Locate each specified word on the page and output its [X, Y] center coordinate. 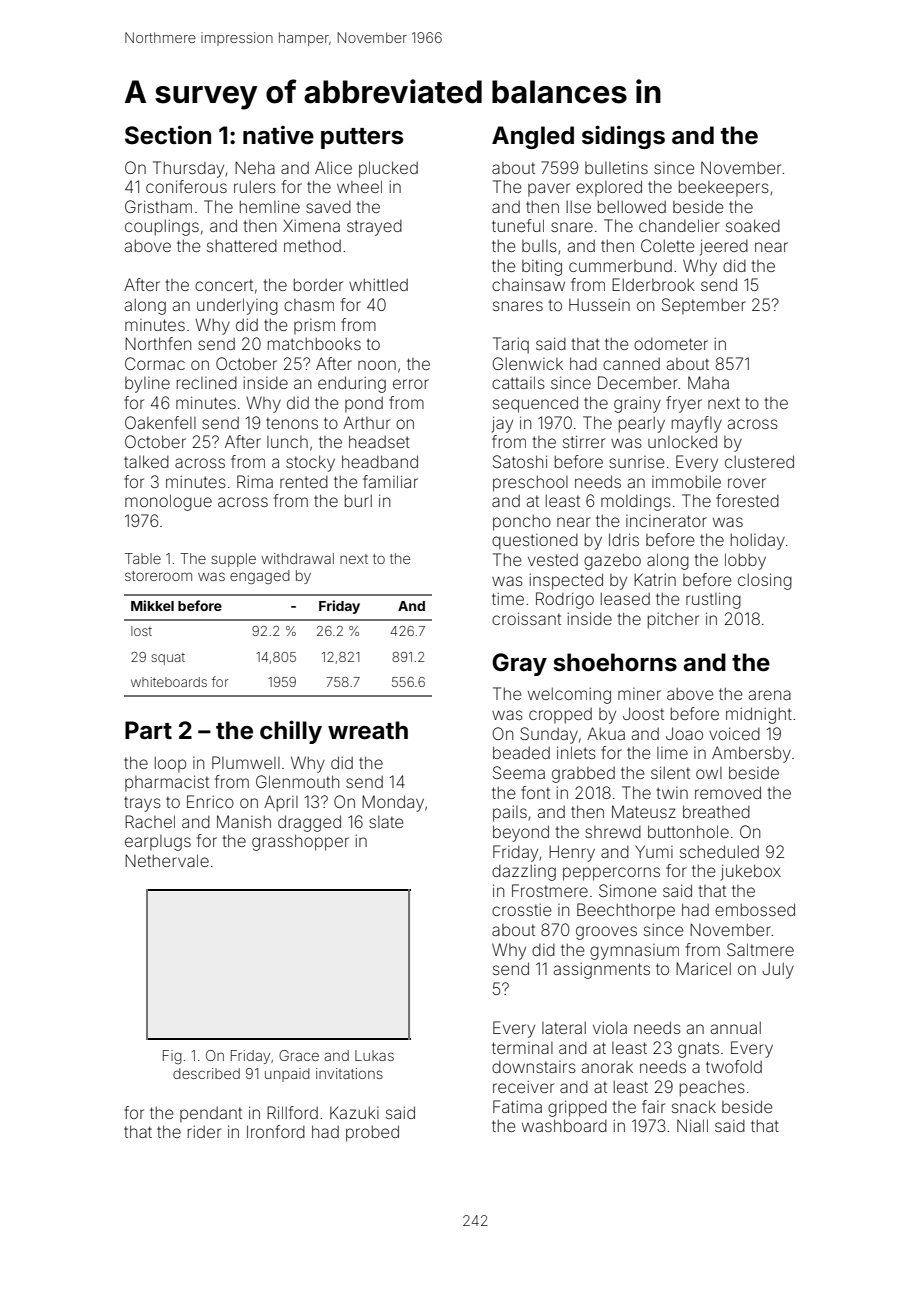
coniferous [186, 186]
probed [372, 1133]
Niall [692, 1125]
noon [377, 365]
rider [204, 1131]
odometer [671, 344]
